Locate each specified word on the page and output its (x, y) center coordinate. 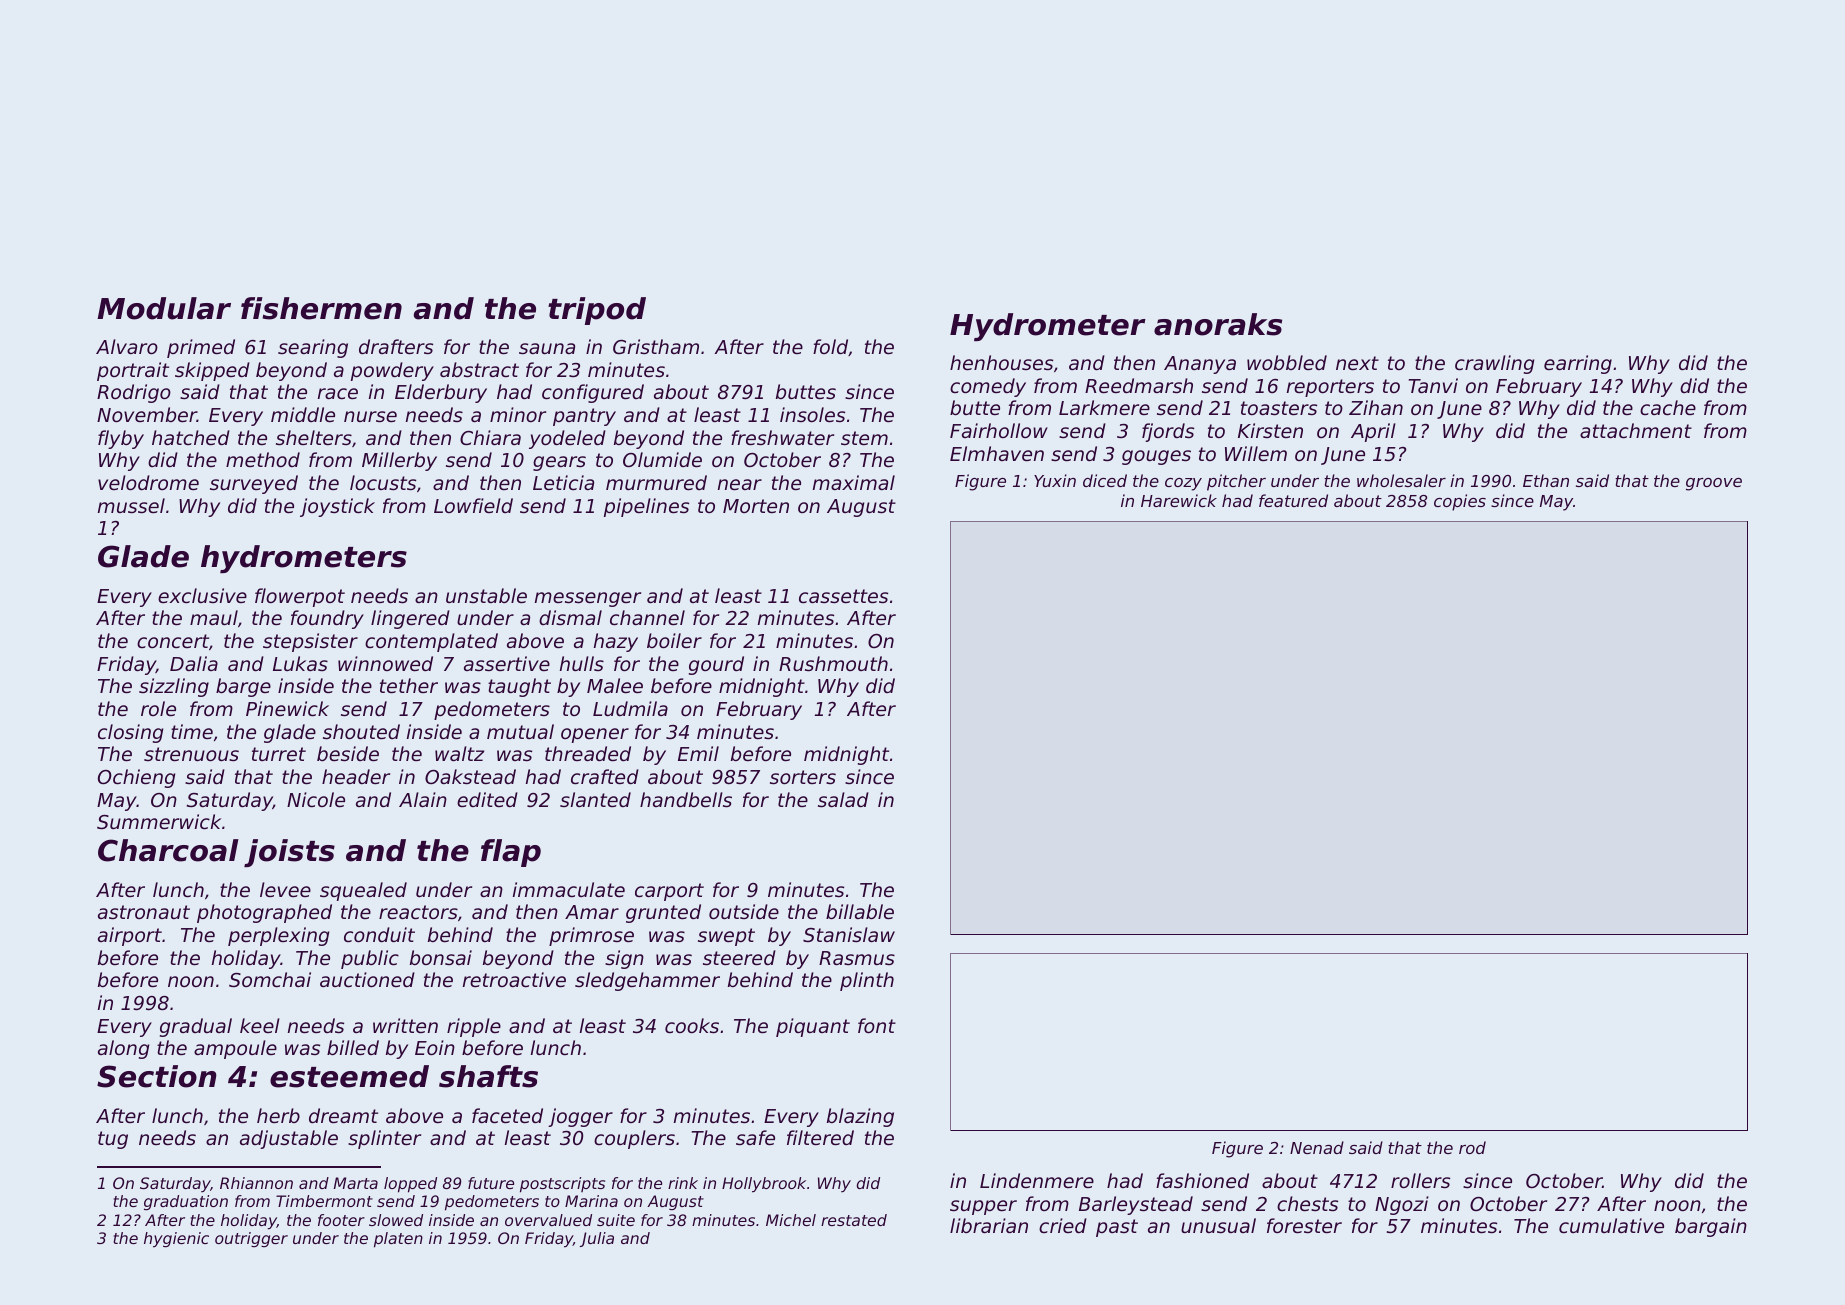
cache (1668, 407)
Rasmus (857, 958)
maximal (854, 482)
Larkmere (1104, 407)
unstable (486, 596)
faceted (507, 1116)
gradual (196, 1027)
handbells (686, 800)
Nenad (1317, 1147)
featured (1293, 500)
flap (511, 853)
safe (755, 1138)
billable (860, 911)
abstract (479, 370)
